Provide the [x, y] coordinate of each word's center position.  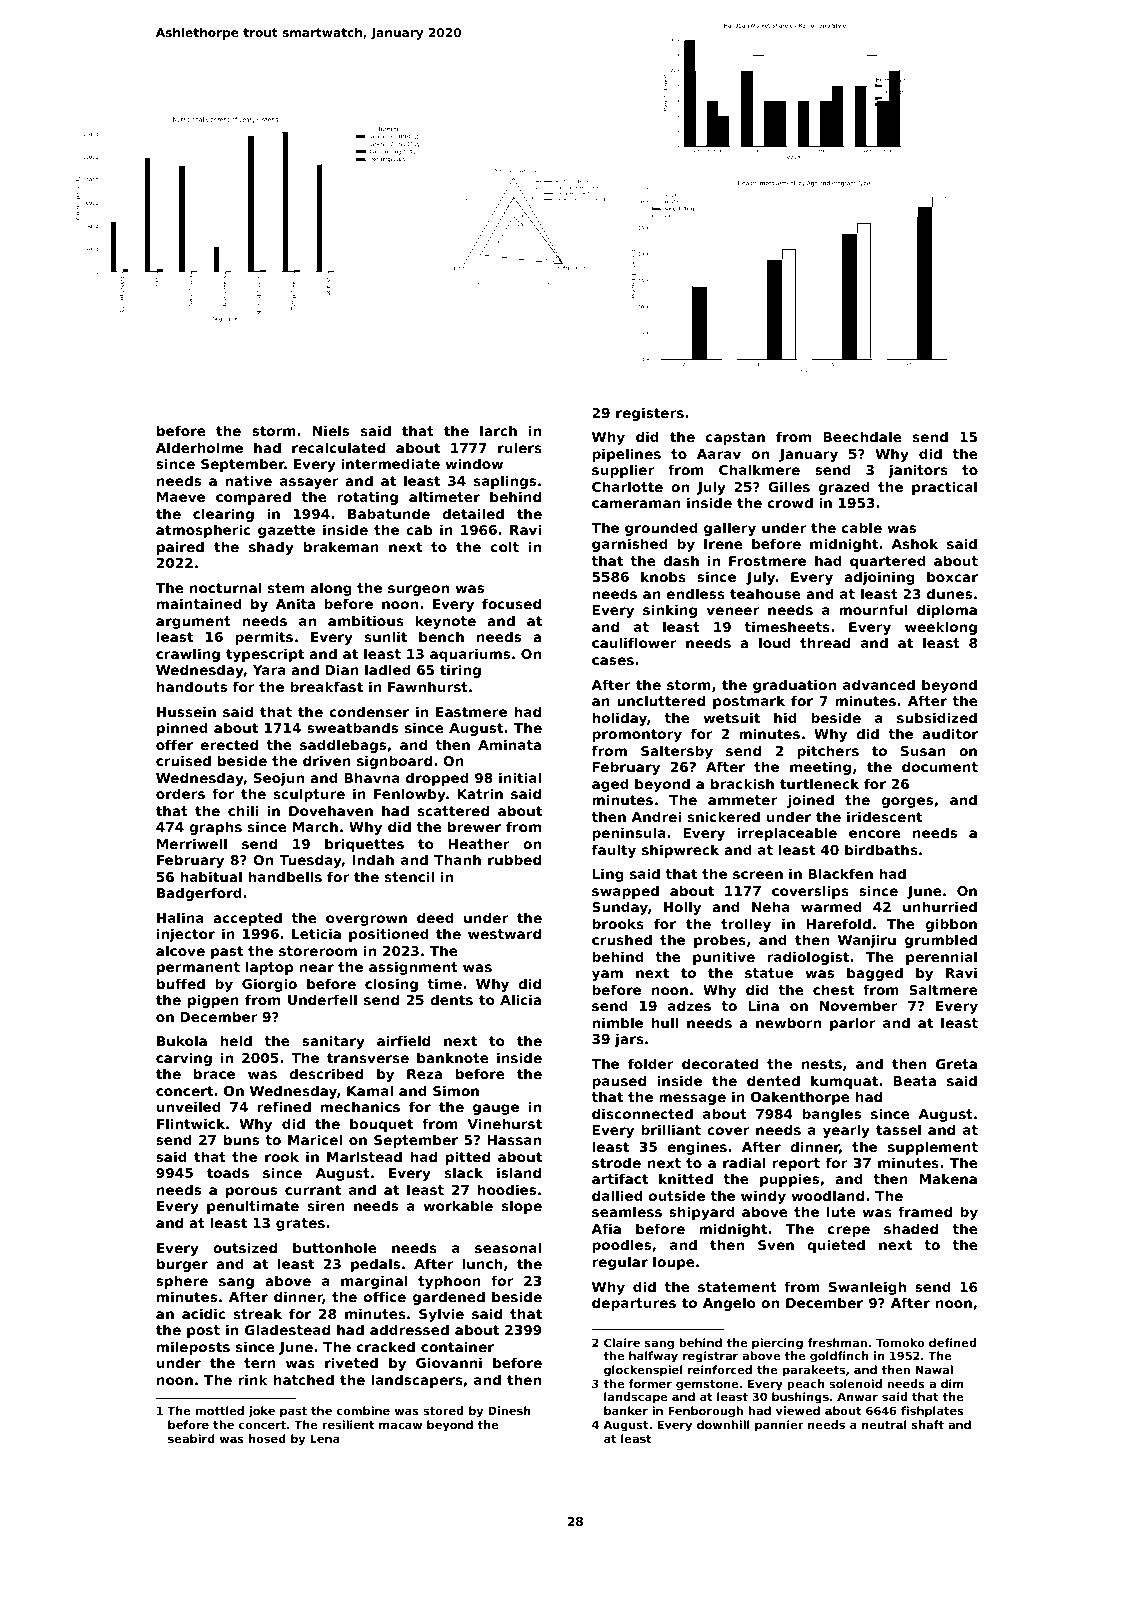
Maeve [181, 497]
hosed [267, 1438]
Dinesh [509, 1410]
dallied [617, 1195]
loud [775, 642]
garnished [630, 545]
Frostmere [767, 561]
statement [737, 1287]
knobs [663, 576]
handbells [285, 876]
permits [264, 638]
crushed [622, 939]
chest [833, 989]
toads [228, 1172]
